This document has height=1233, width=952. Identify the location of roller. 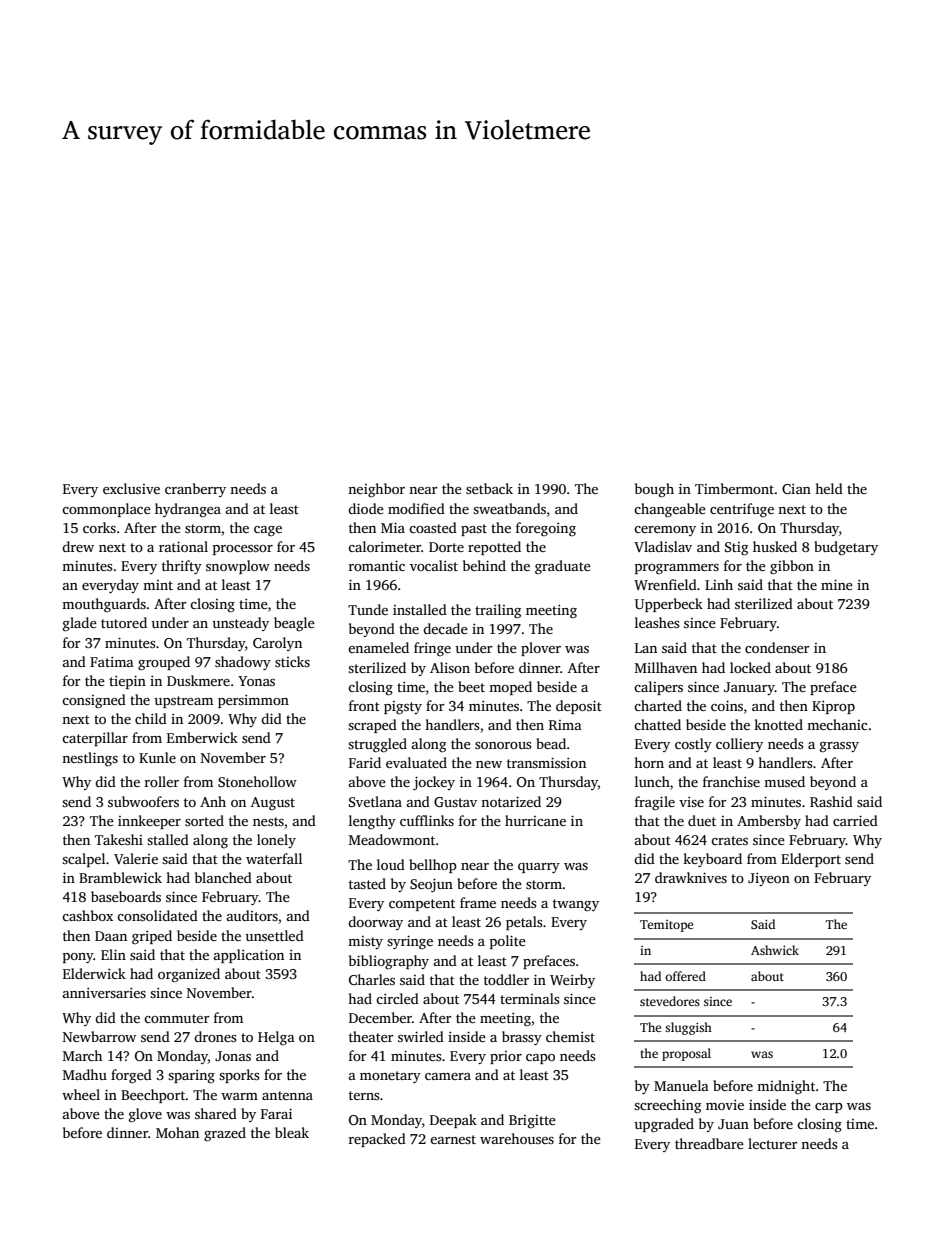
(162, 781).
